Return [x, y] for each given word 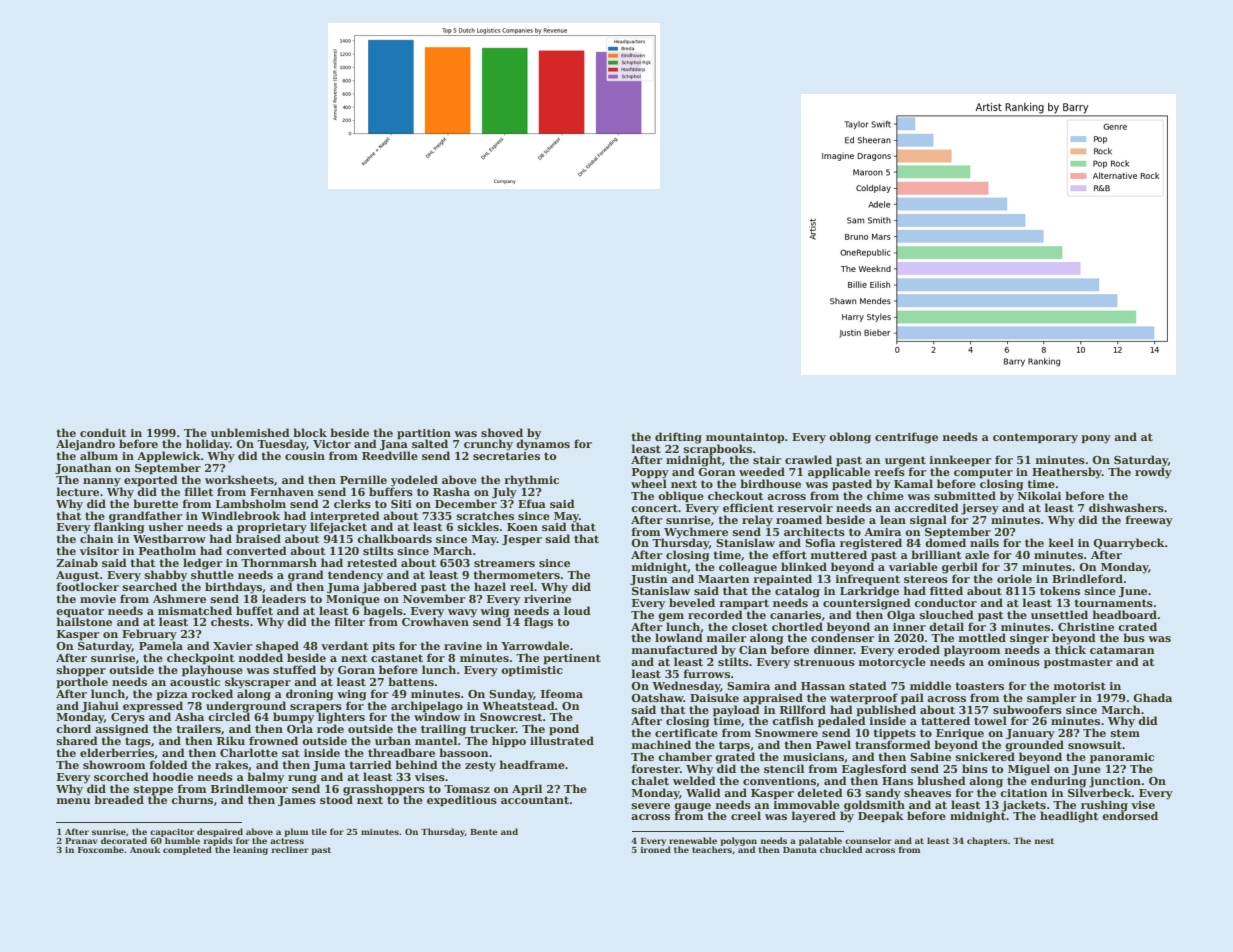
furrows [706, 673]
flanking [119, 528]
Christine [1086, 626]
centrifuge [906, 438]
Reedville [390, 455]
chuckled [841, 849]
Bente [484, 832]
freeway [1149, 521]
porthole [82, 683]
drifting [678, 438]
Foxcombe [101, 849]
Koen [522, 527]
